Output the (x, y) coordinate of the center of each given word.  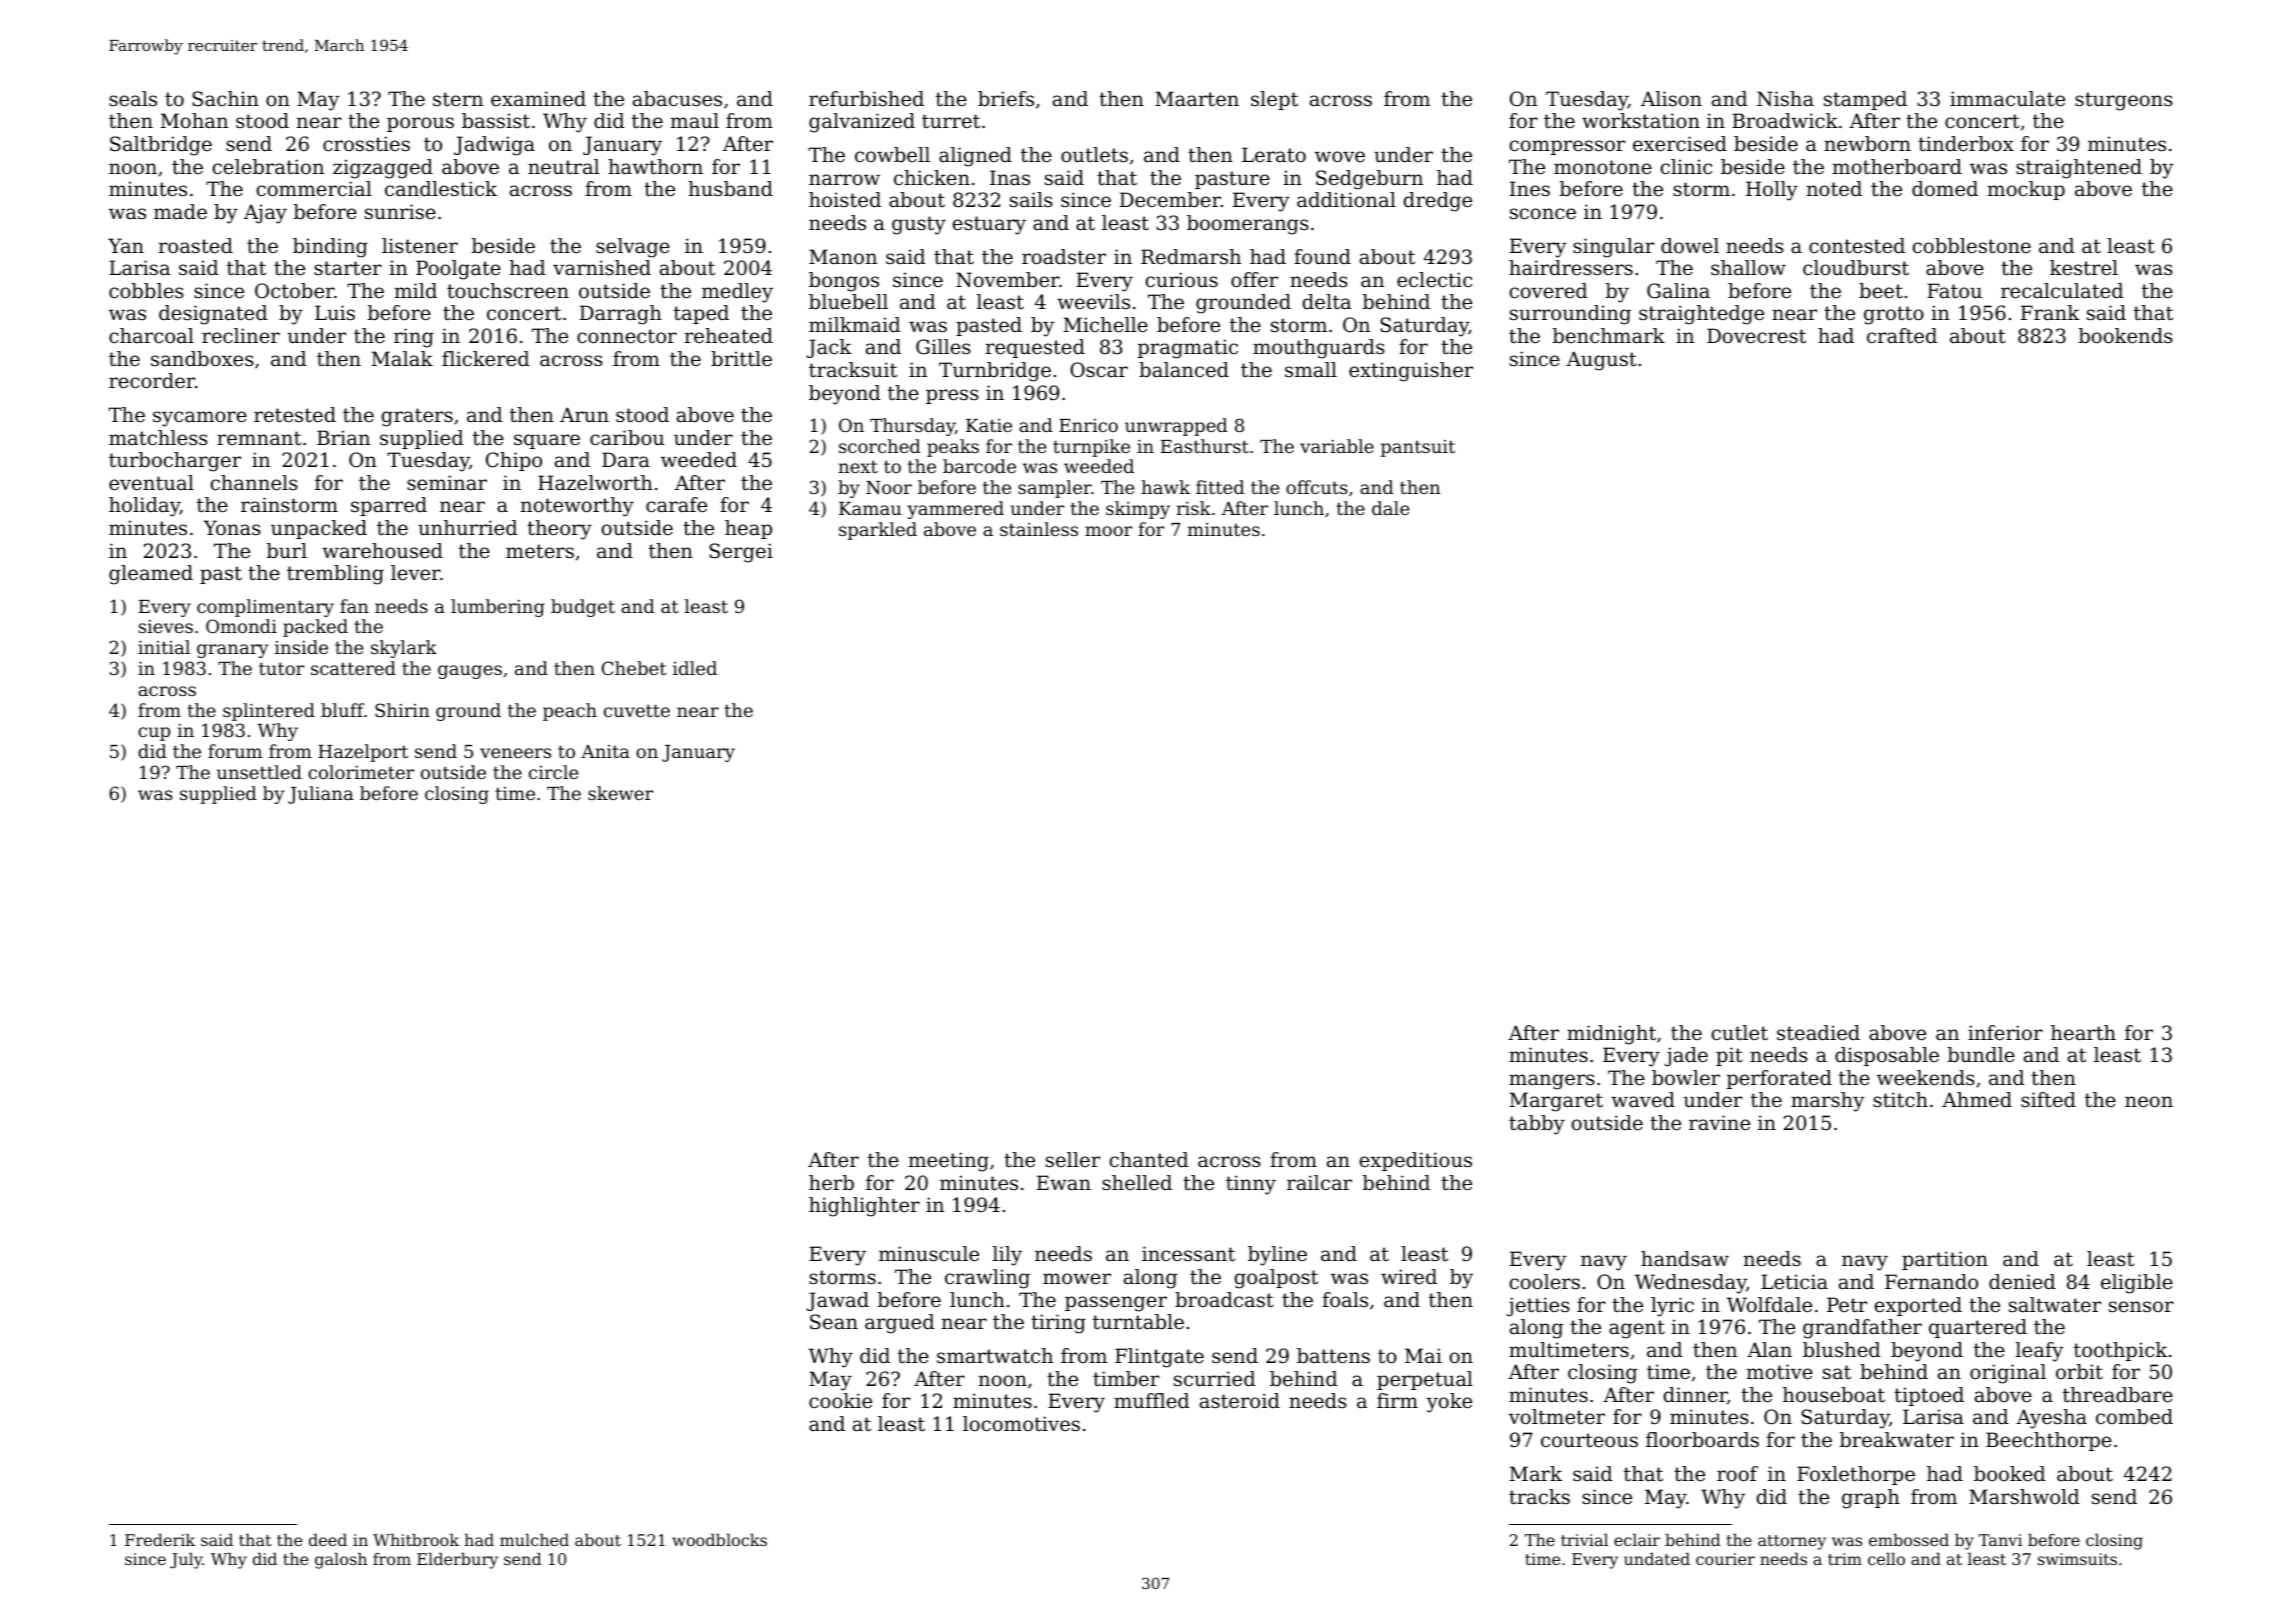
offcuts (1317, 487)
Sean (834, 1322)
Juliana (320, 795)
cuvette (637, 710)
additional (1346, 200)
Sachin (225, 99)
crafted (1902, 336)
